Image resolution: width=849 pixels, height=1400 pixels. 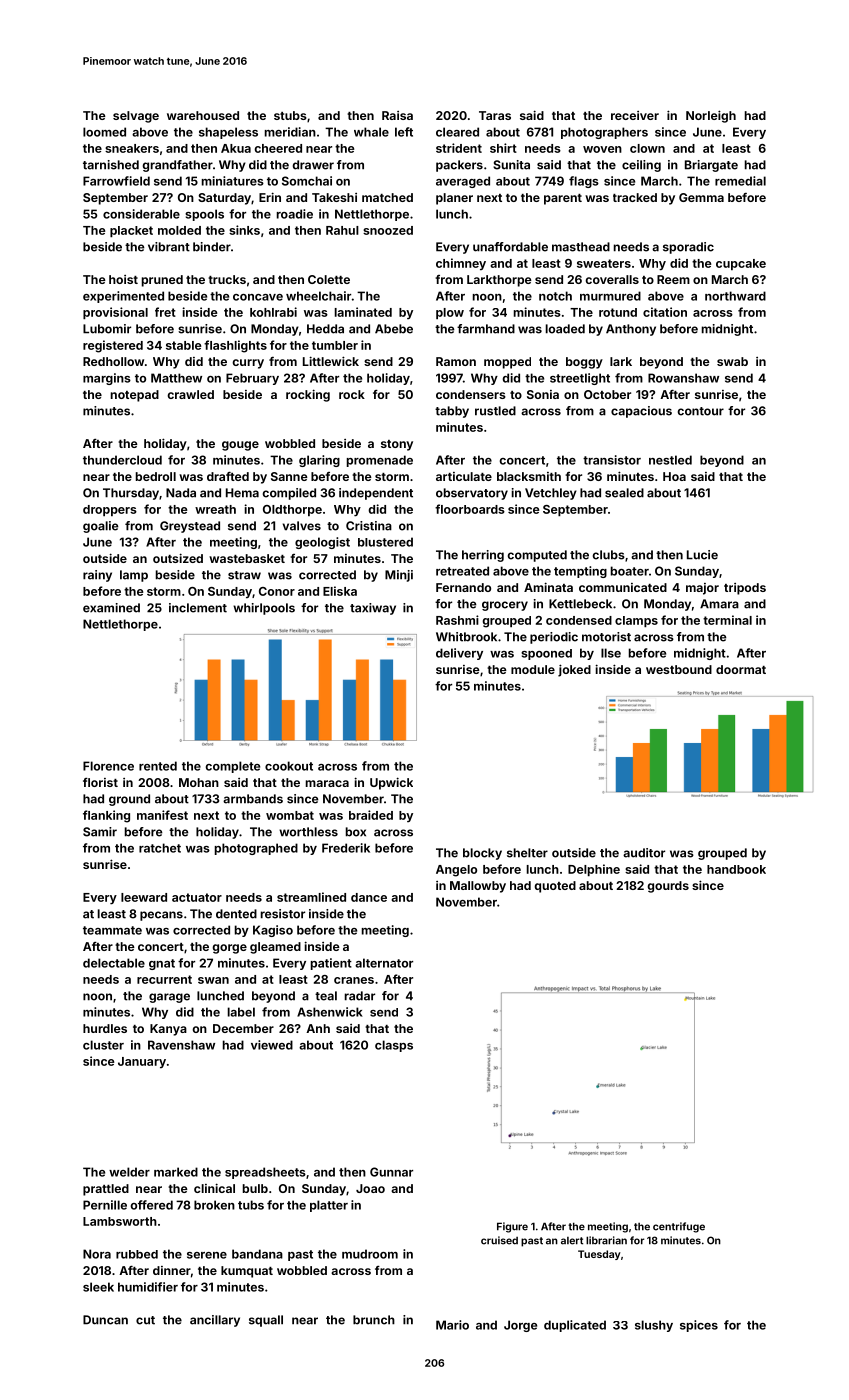 What do you see at coordinates (462, 571) in the document?
I see `retreated` at bounding box center [462, 571].
